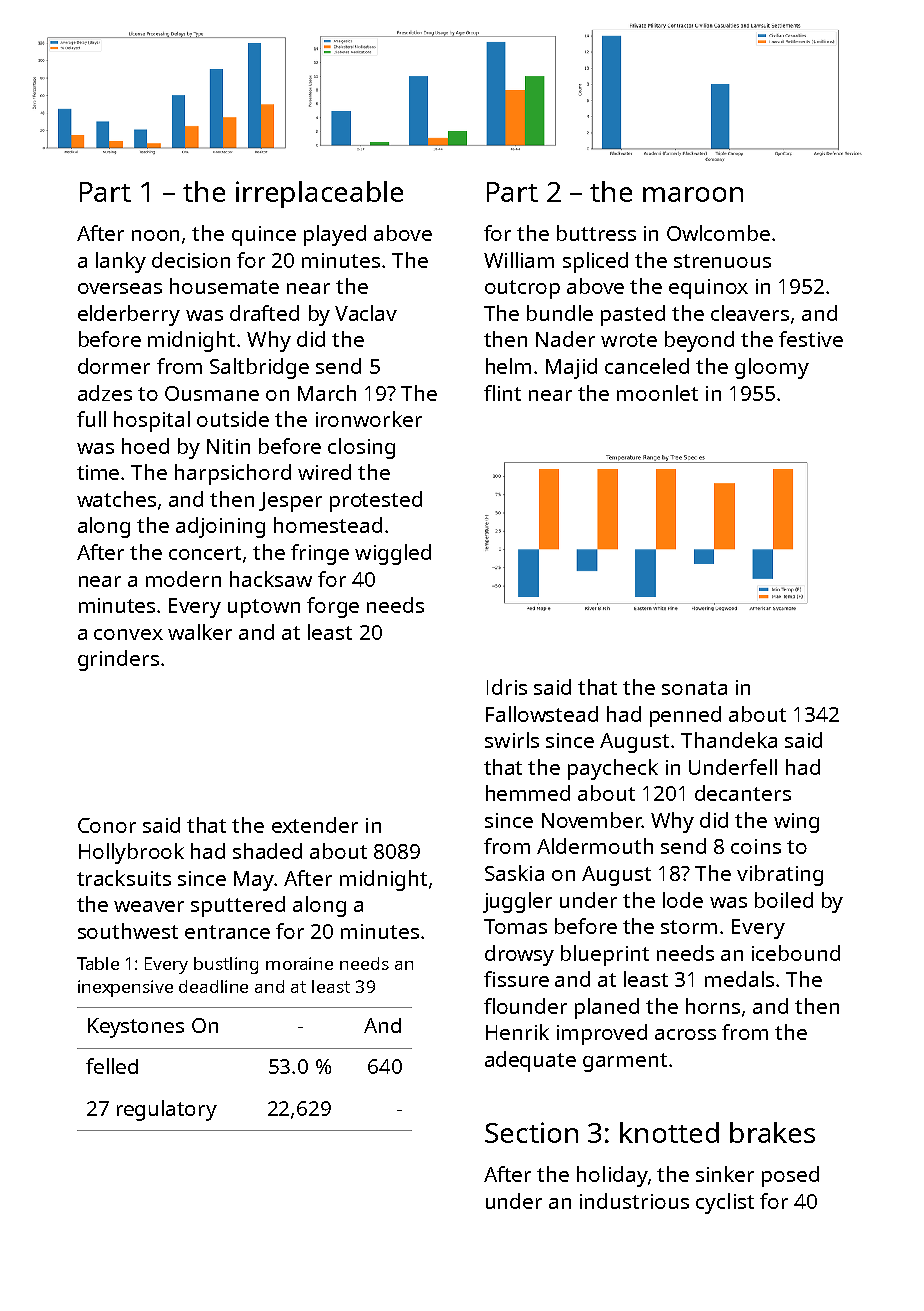 The width and height of the screenshot is (924, 1311). I want to click on beyond, so click(699, 341).
